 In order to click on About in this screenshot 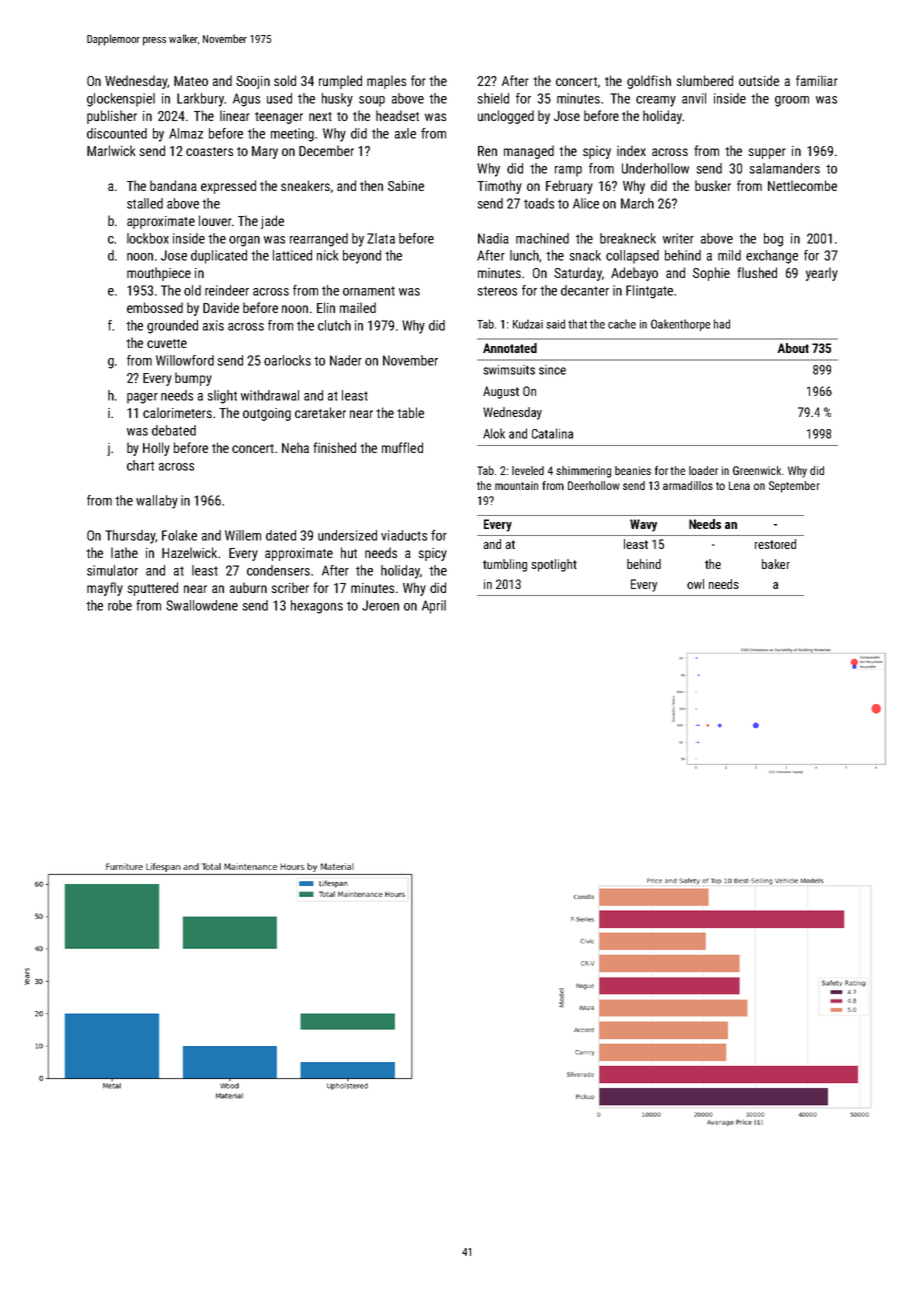, I will do `click(793, 348)`.
